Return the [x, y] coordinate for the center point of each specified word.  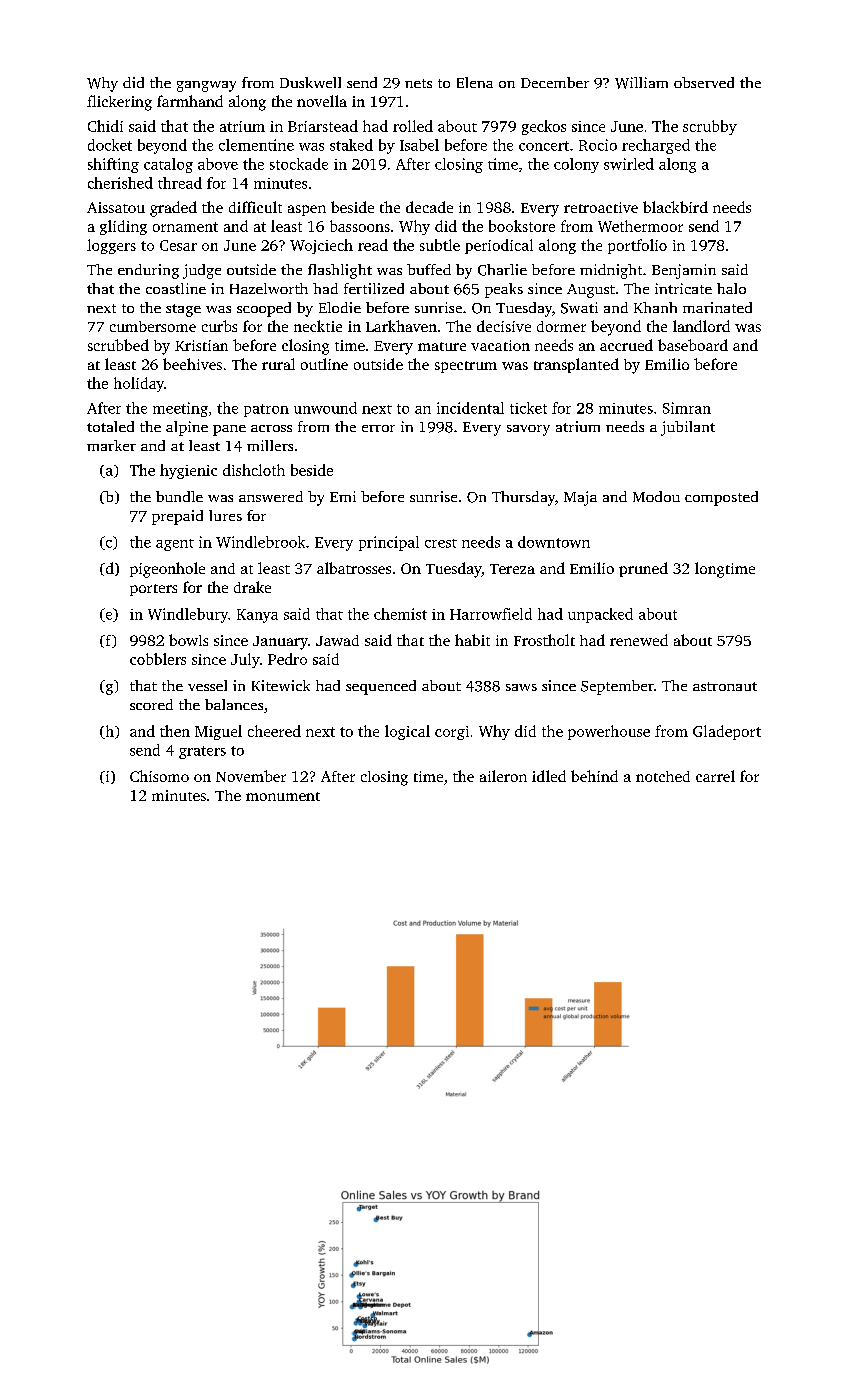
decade [429, 207]
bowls [188, 640]
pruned [643, 569]
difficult [255, 207]
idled [549, 776]
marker [111, 445]
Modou [656, 496]
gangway [206, 86]
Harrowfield [491, 614]
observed [704, 82]
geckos [544, 127]
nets [418, 83]
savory [528, 430]
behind [594, 776]
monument [283, 796]
